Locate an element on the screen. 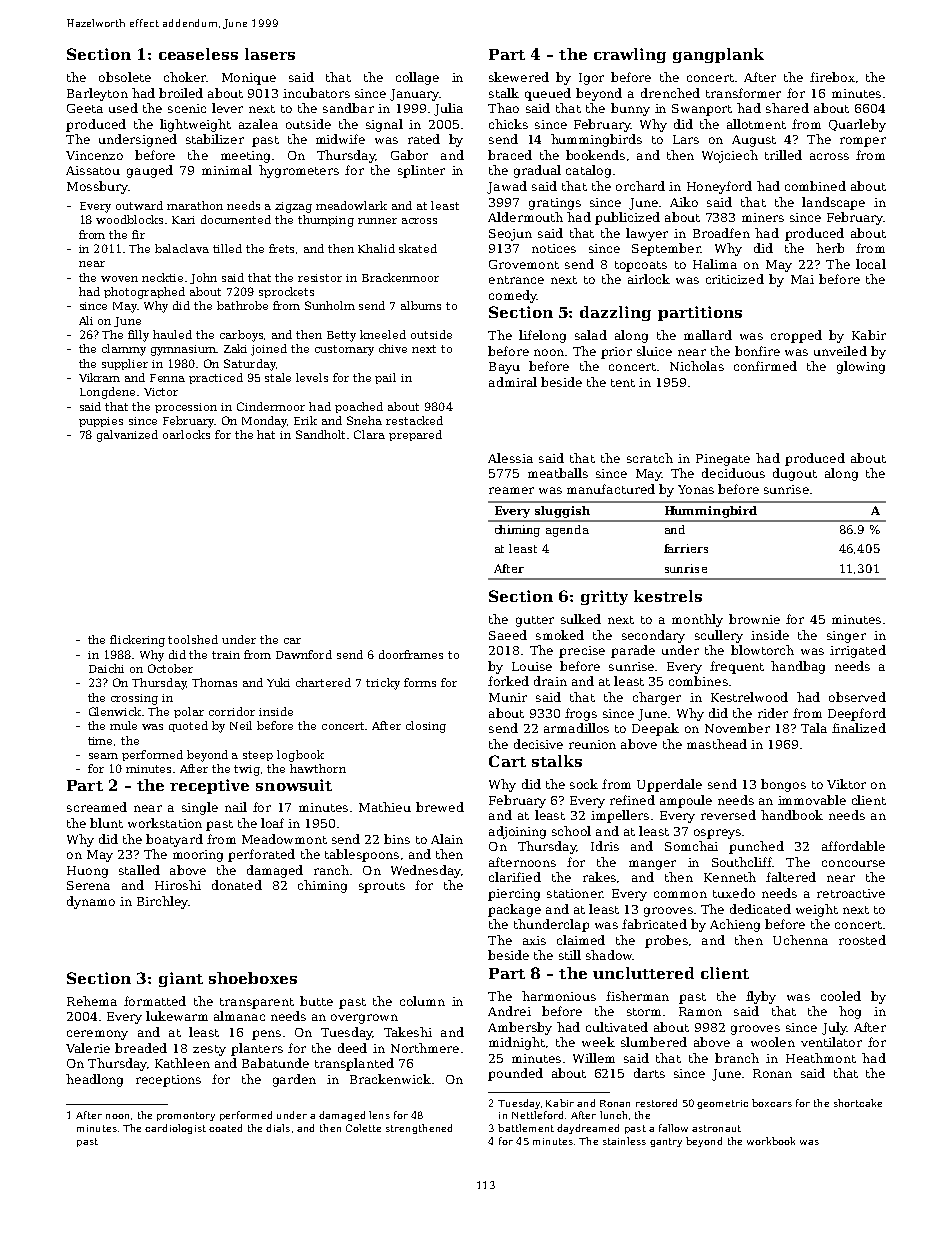 The image size is (952, 1233). Alain is located at coordinates (447, 839).
